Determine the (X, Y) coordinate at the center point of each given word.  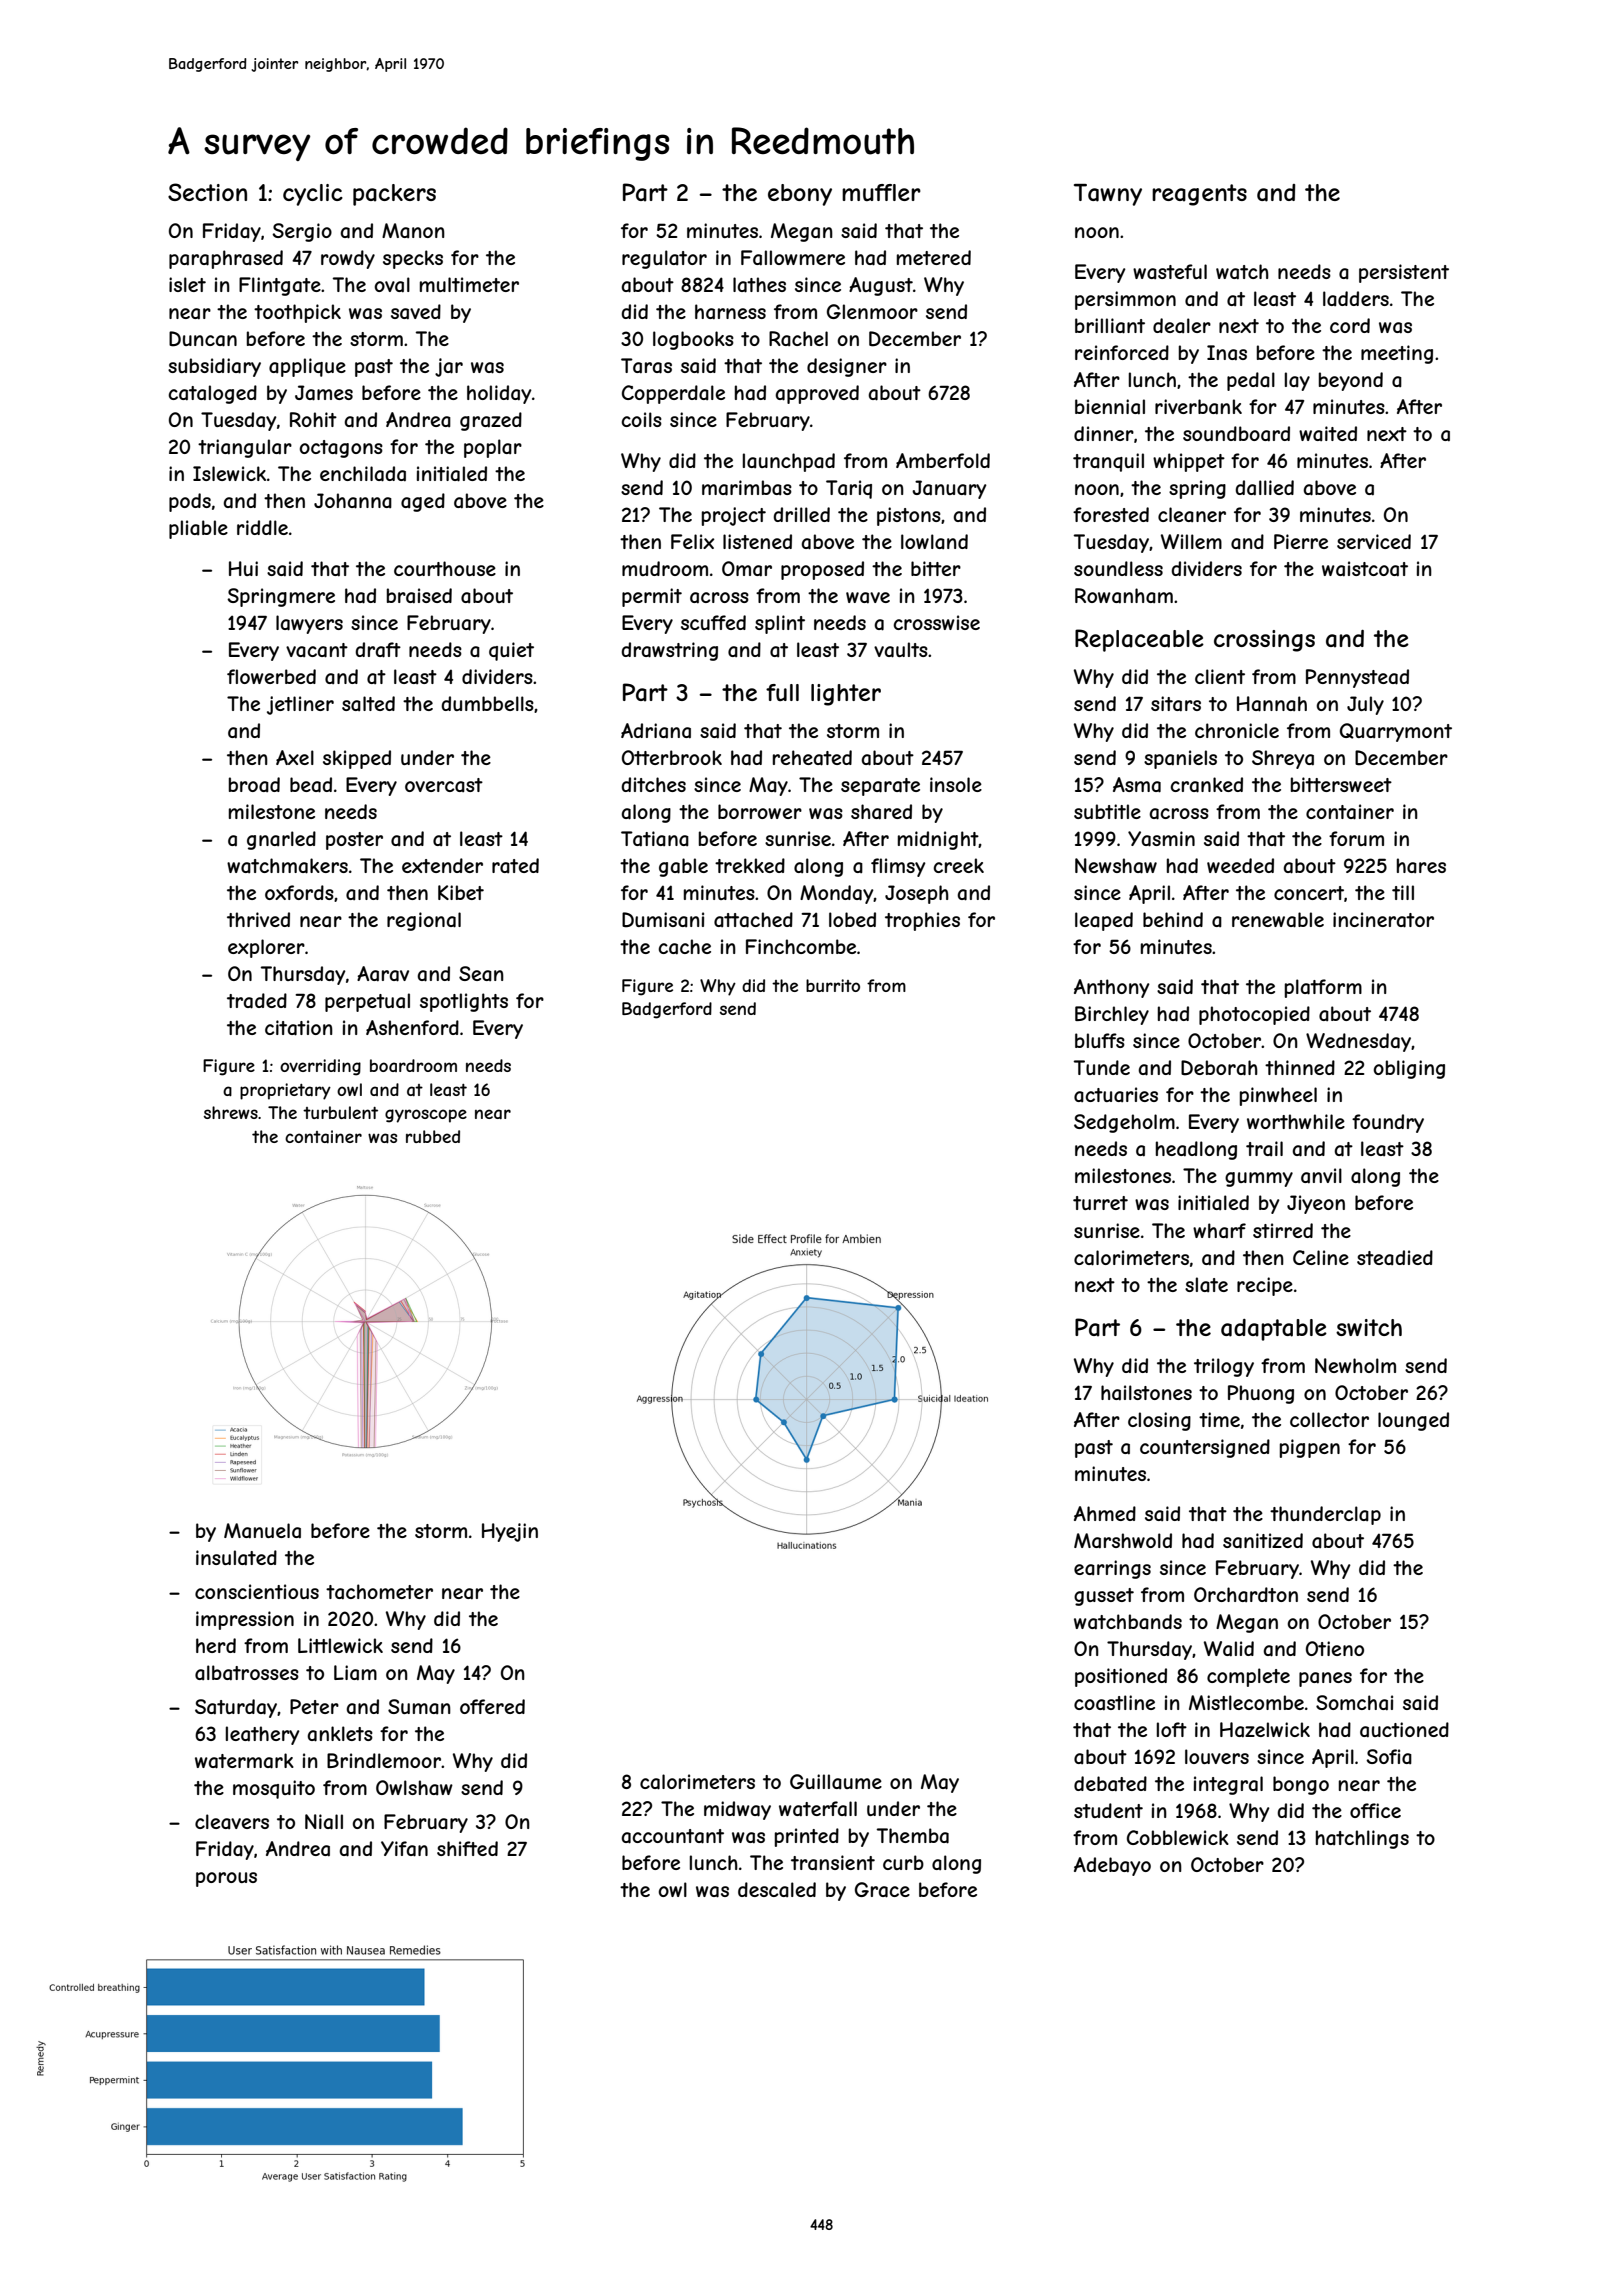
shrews (231, 1112)
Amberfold (943, 460)
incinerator (1383, 920)
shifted (467, 1848)
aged (423, 502)
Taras (646, 366)
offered (492, 1706)
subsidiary (214, 367)
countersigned (1205, 1448)
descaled (777, 1889)
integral (1228, 1785)
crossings (1264, 641)
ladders (1356, 298)
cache (684, 947)
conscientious (257, 1591)
